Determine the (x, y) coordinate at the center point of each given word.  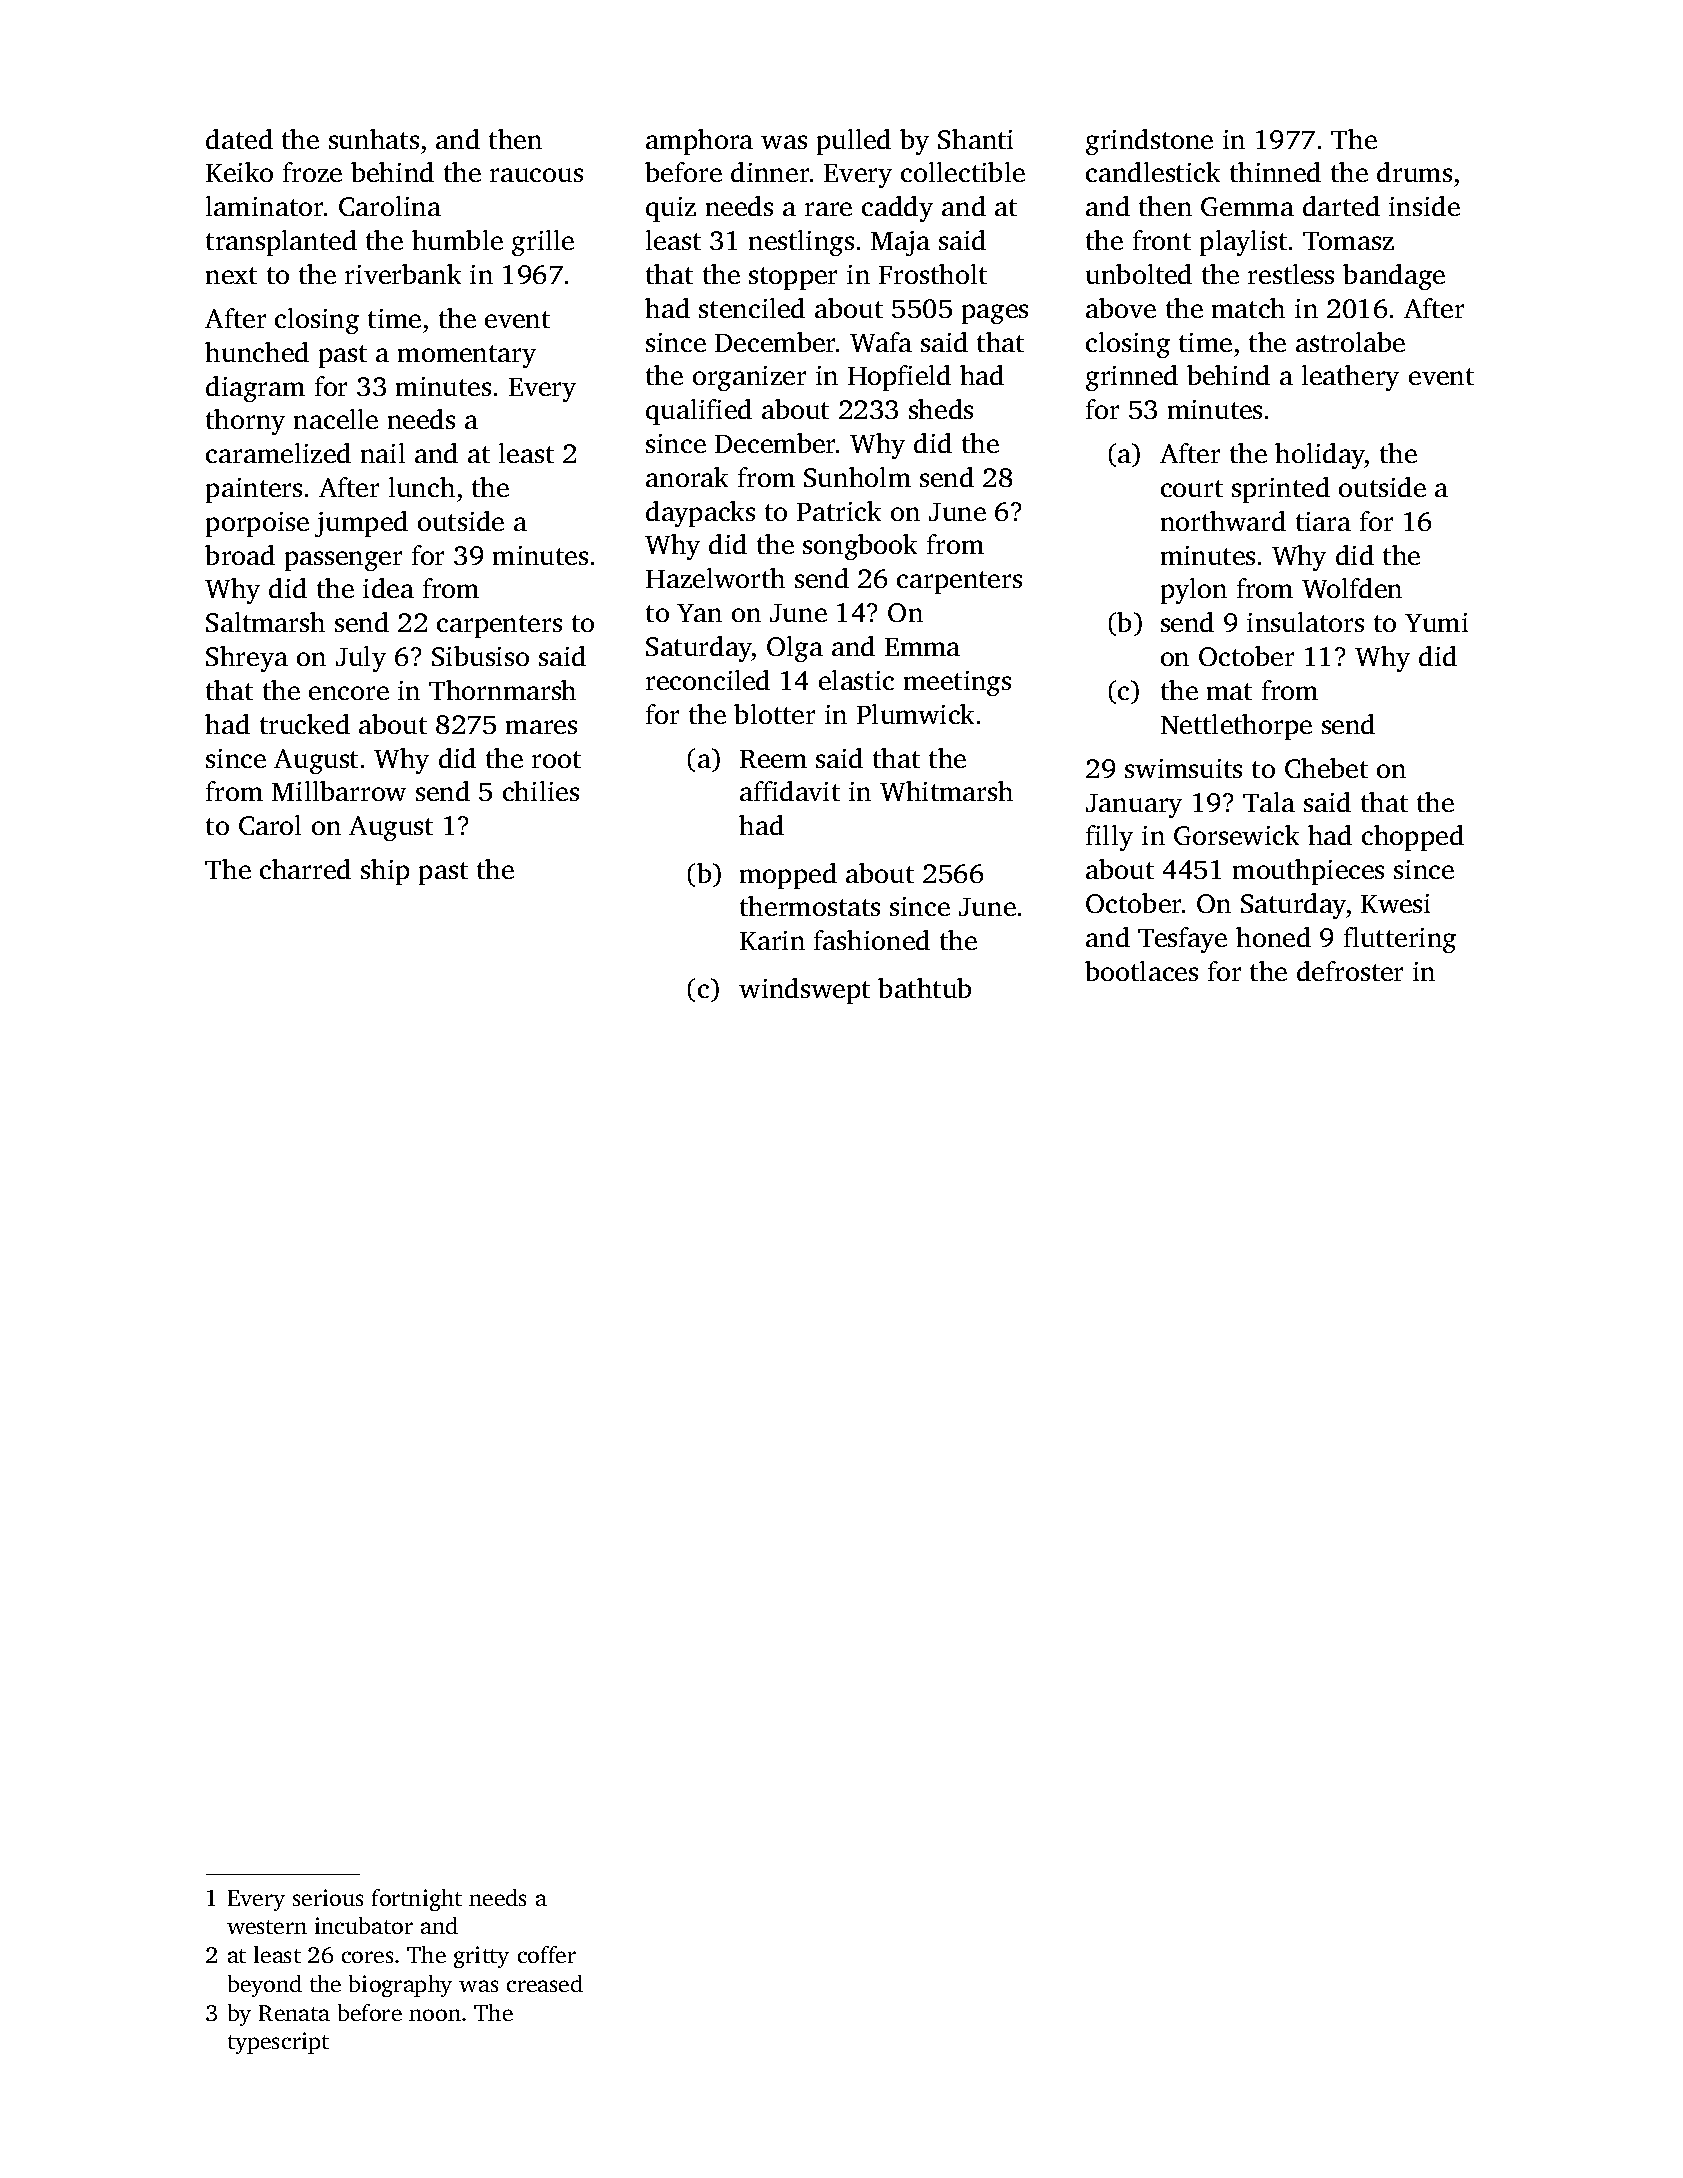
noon (435, 2015)
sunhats (374, 139)
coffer (547, 1954)
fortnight (417, 1900)
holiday (1320, 456)
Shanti (975, 139)
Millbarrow (339, 791)
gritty (481, 1957)
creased (545, 1983)
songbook (860, 547)
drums (1414, 172)
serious (328, 1897)
